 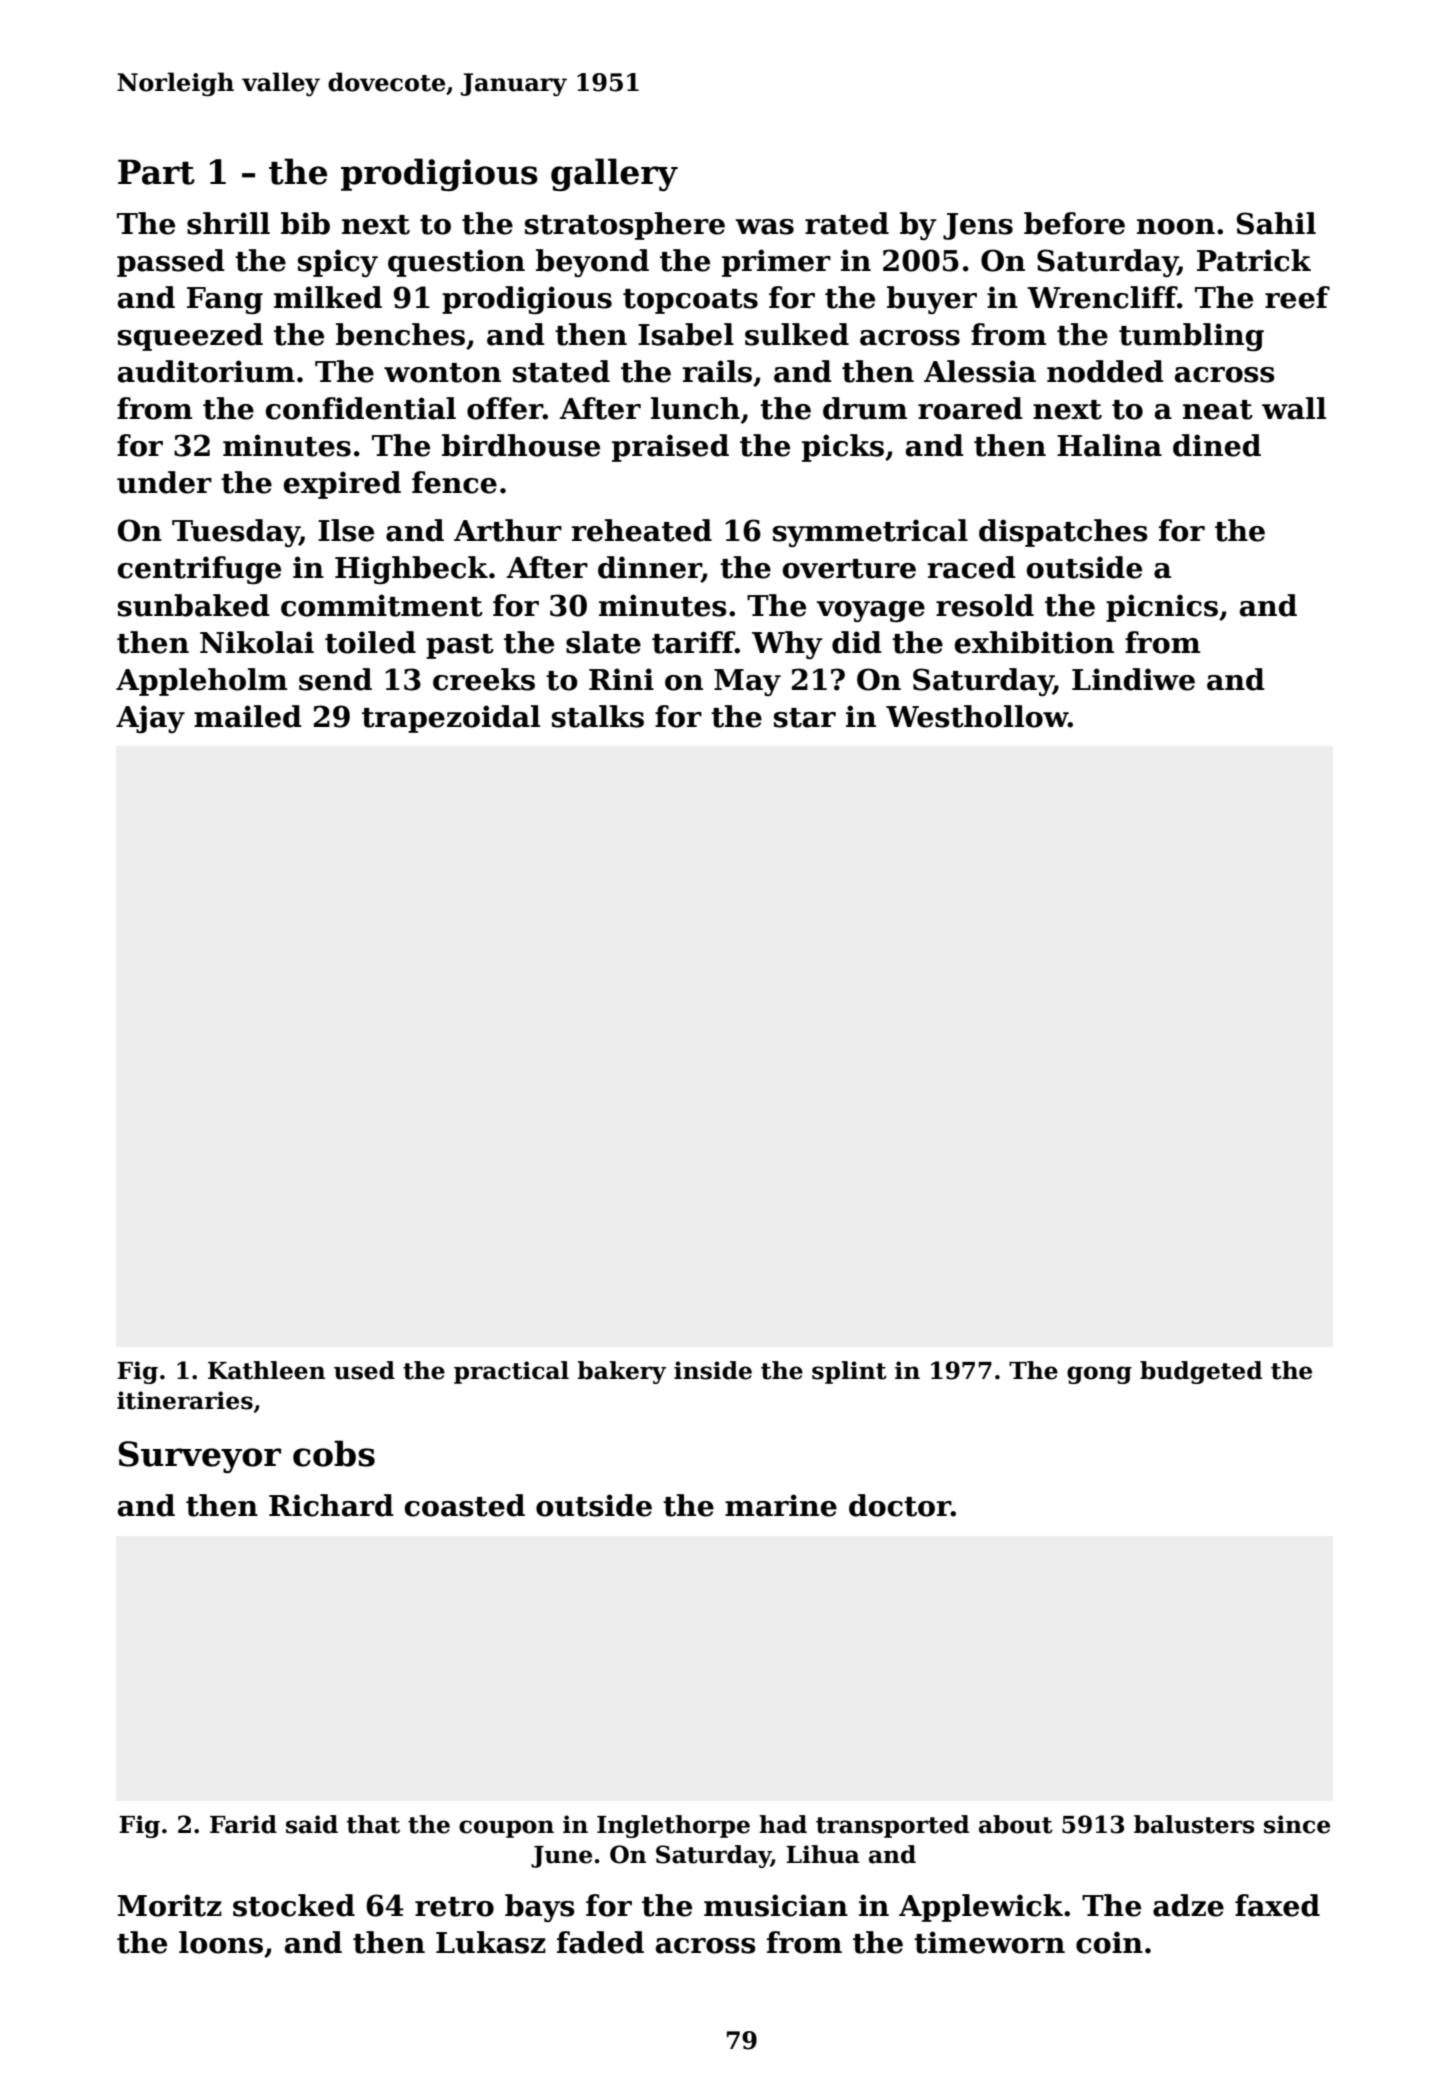 What do you see at coordinates (294, 1905) in the screenshot?
I see `stocked` at bounding box center [294, 1905].
